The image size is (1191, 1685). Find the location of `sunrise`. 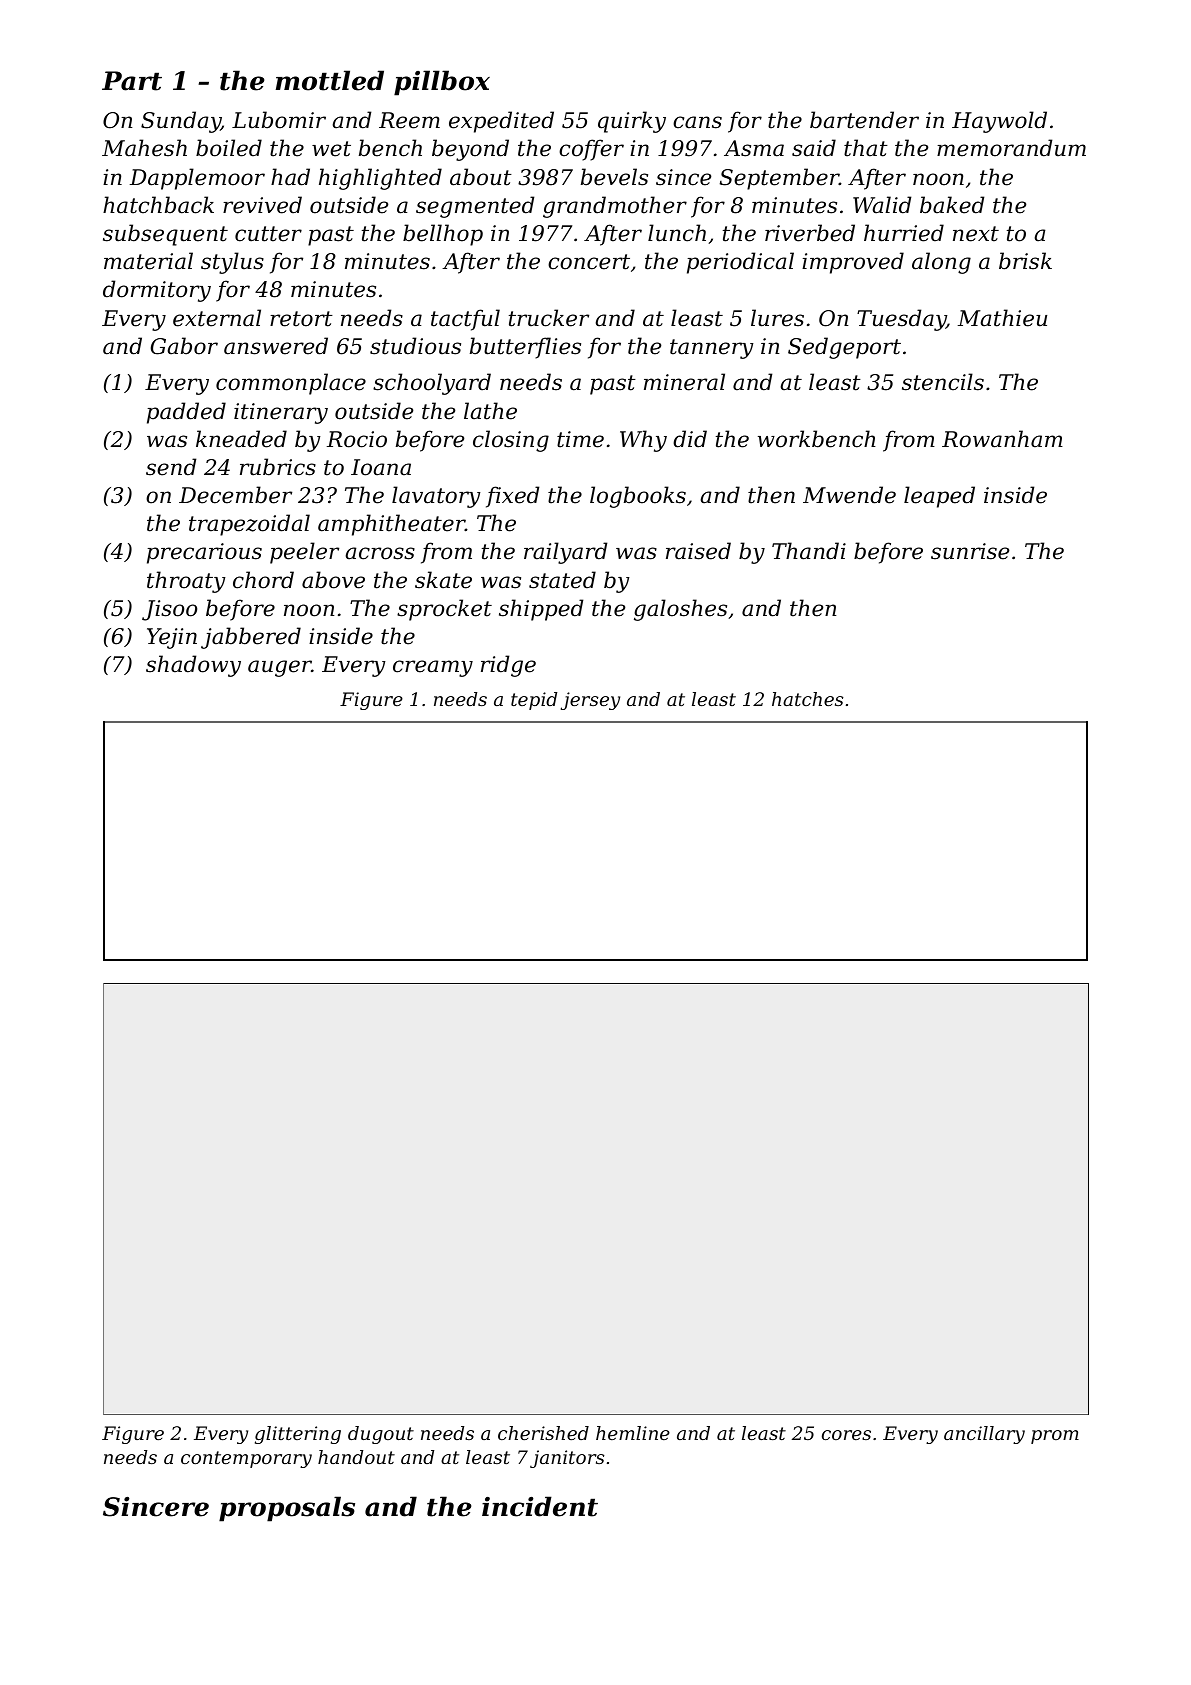

sunrise is located at coordinates (970, 551).
